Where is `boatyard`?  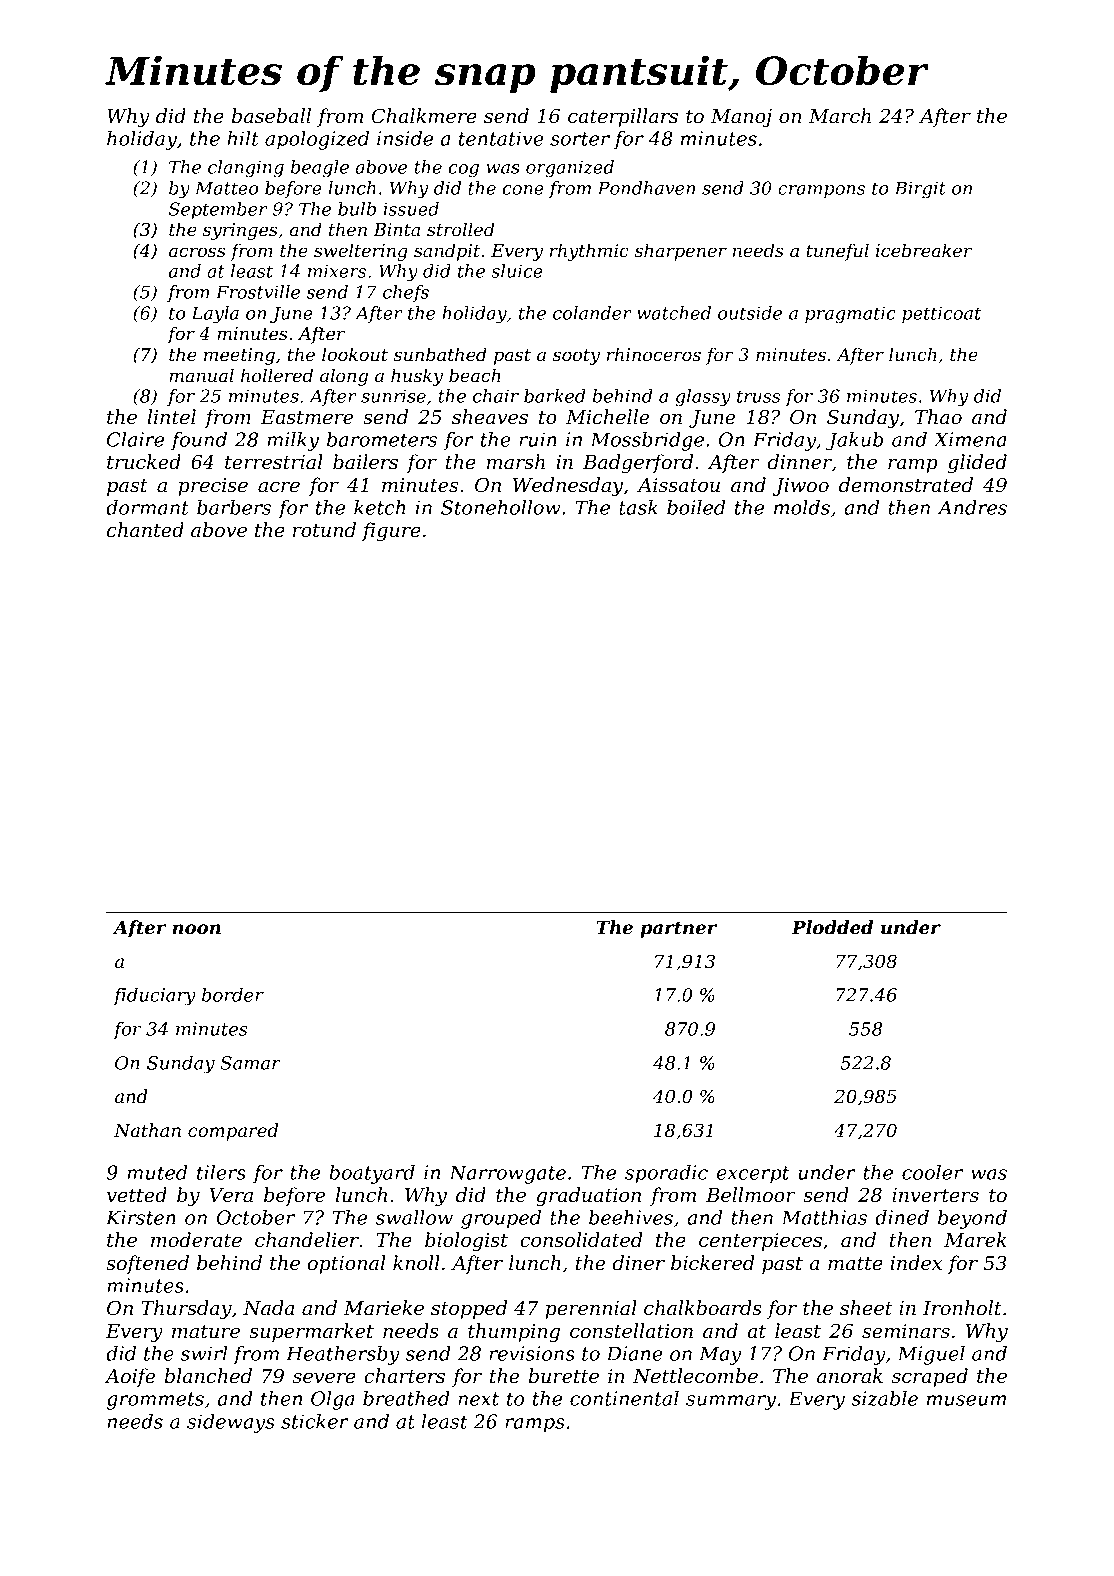
boatyard is located at coordinates (372, 1174).
